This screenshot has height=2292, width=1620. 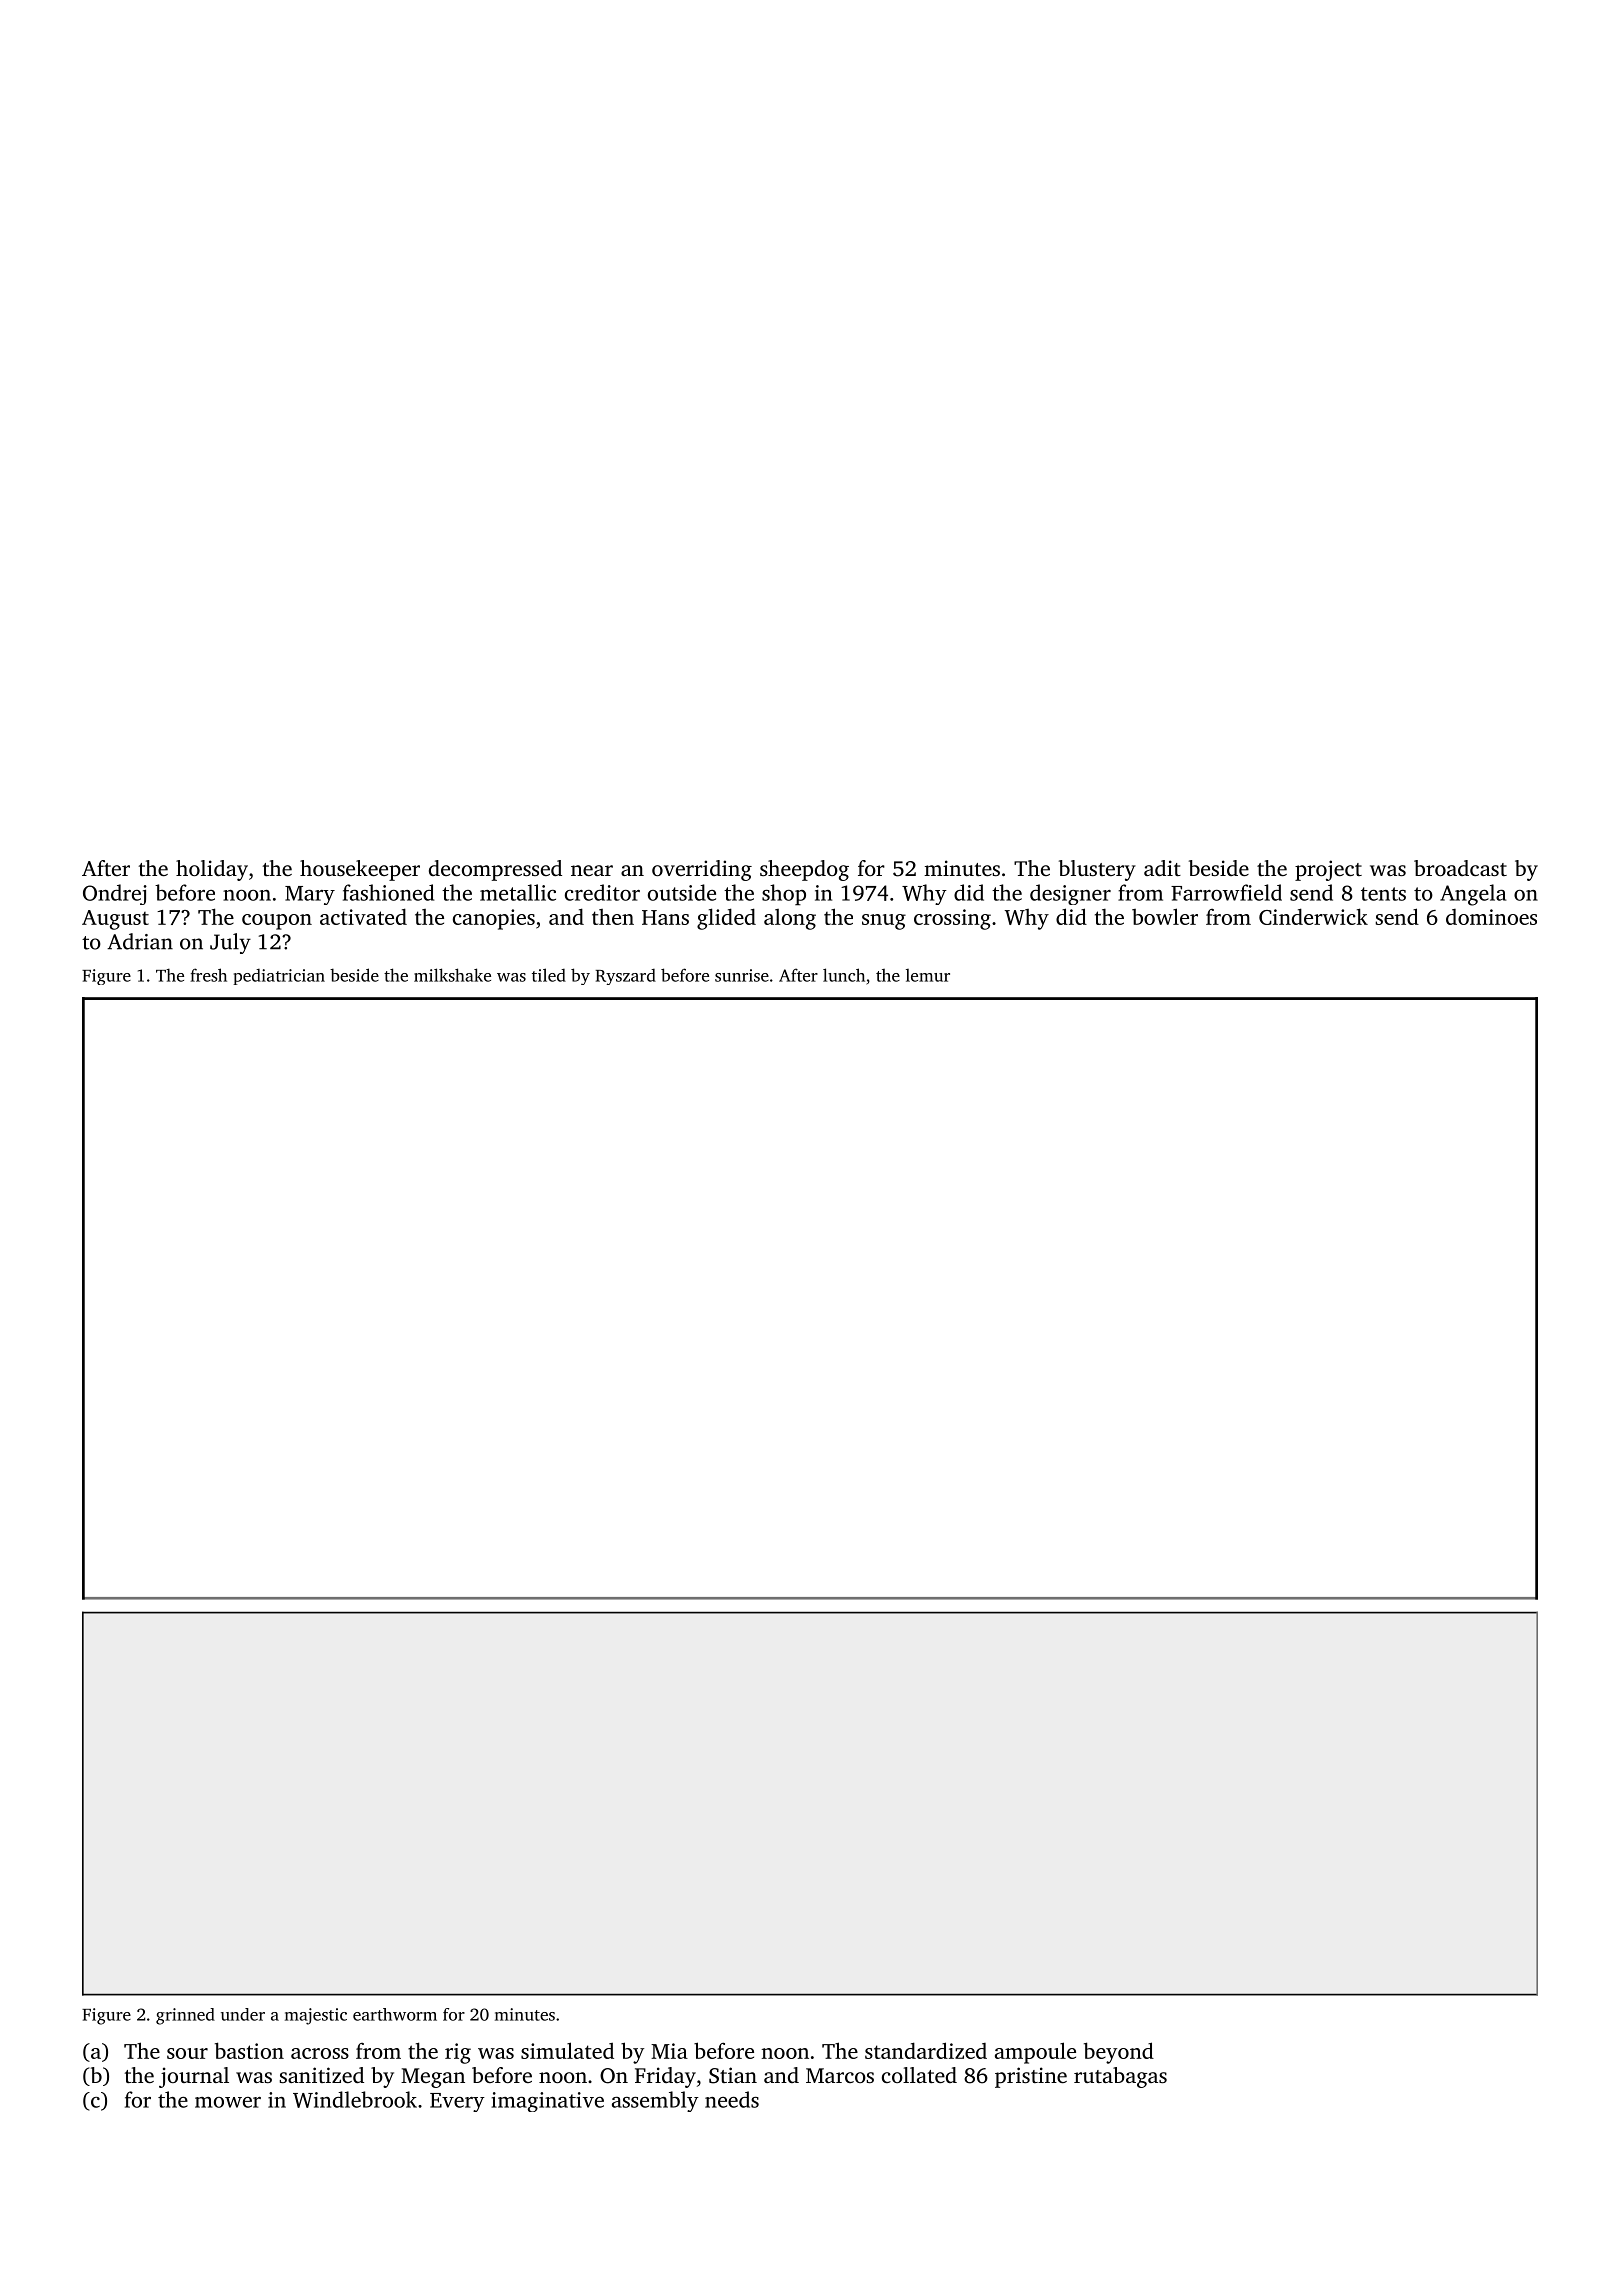 I want to click on majestic, so click(x=316, y=2016).
